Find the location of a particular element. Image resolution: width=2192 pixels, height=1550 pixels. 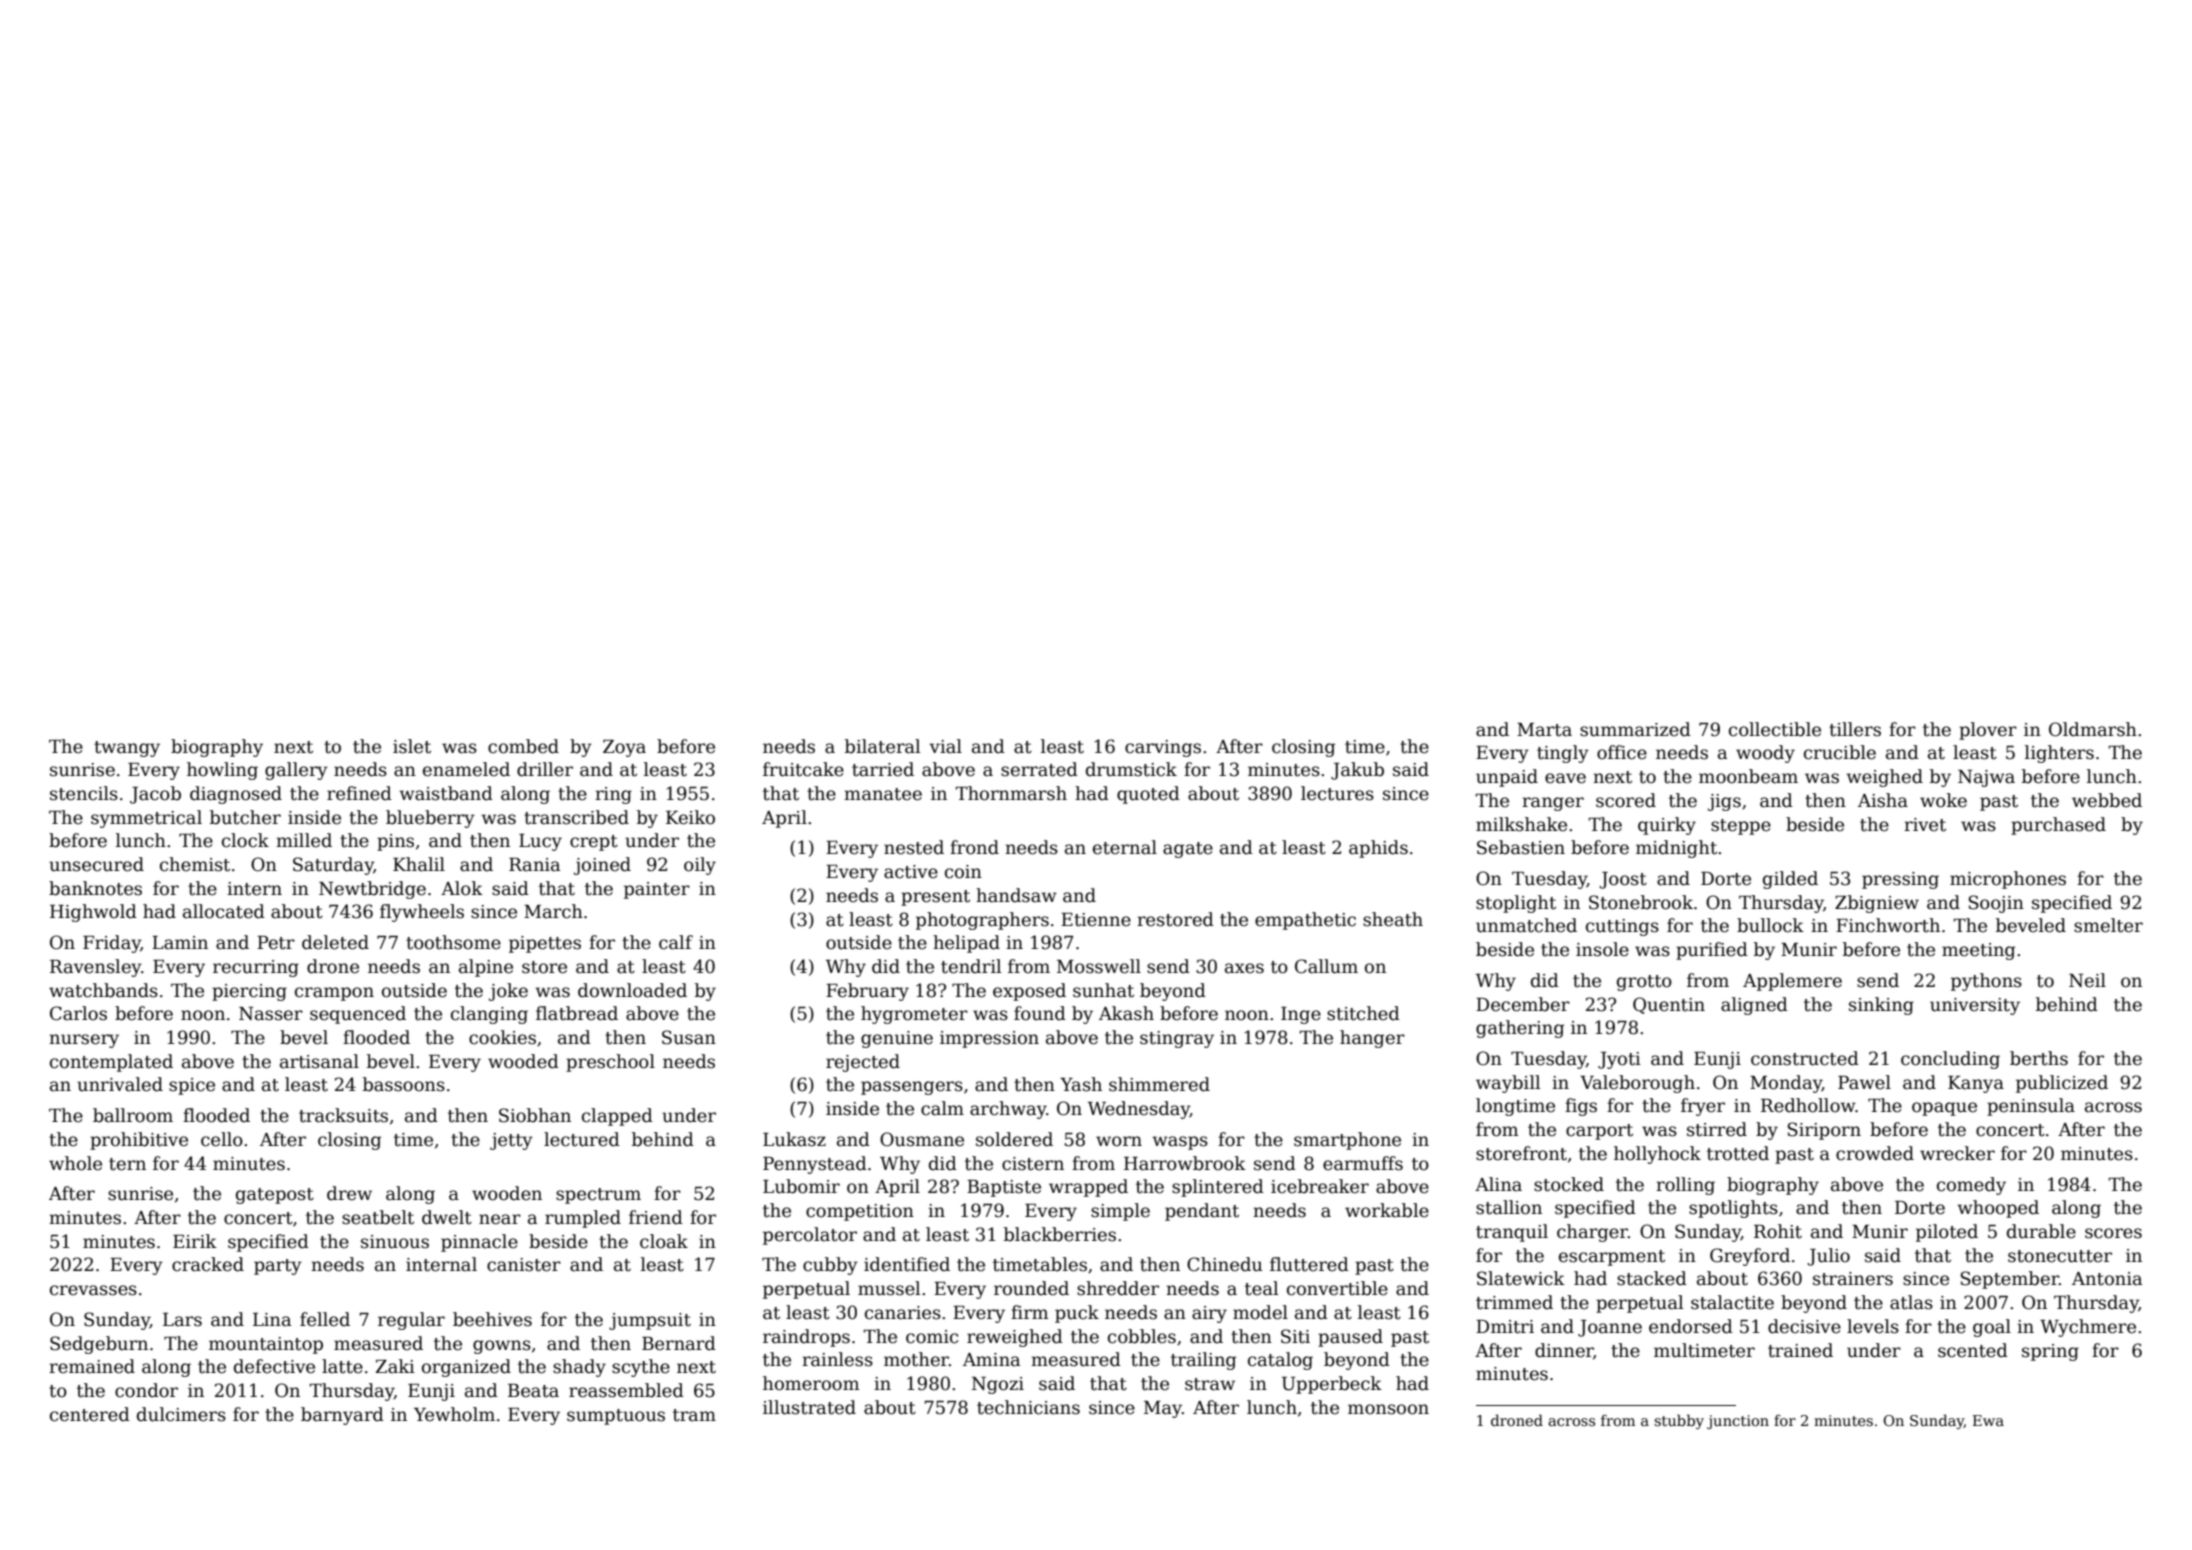

twangy is located at coordinates (127, 749).
